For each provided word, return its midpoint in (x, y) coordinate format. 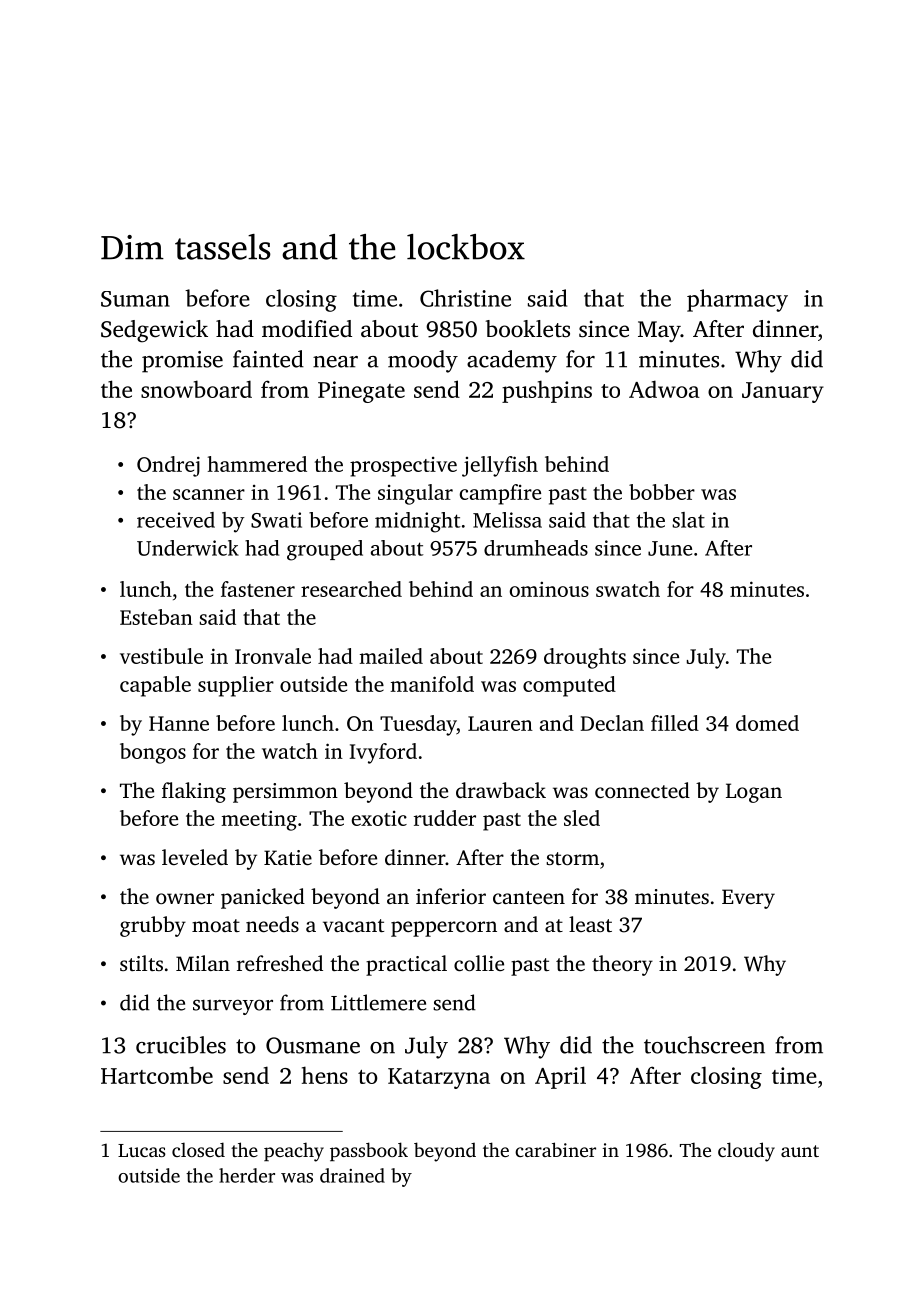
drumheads (536, 548)
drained (352, 1175)
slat (688, 520)
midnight (418, 522)
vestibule (161, 656)
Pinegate (361, 392)
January (783, 392)
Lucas (142, 1150)
